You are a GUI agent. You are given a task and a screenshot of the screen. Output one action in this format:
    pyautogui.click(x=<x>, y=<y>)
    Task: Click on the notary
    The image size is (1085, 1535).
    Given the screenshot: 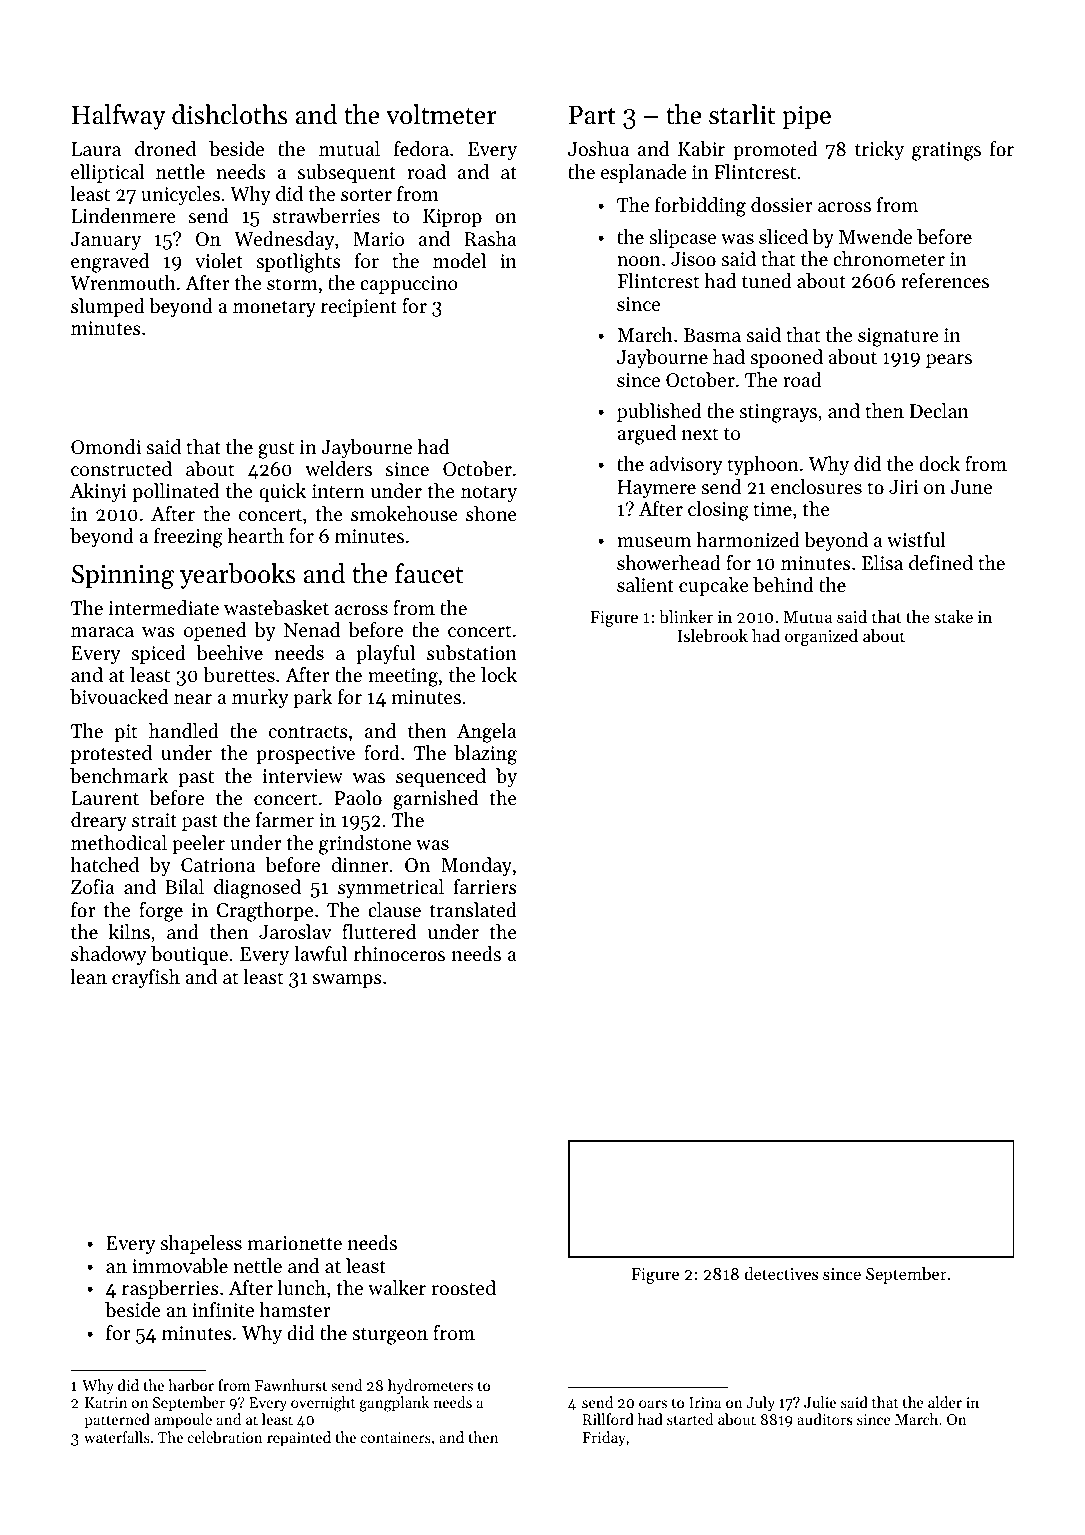 What is the action you would take?
    pyautogui.click(x=489, y=494)
